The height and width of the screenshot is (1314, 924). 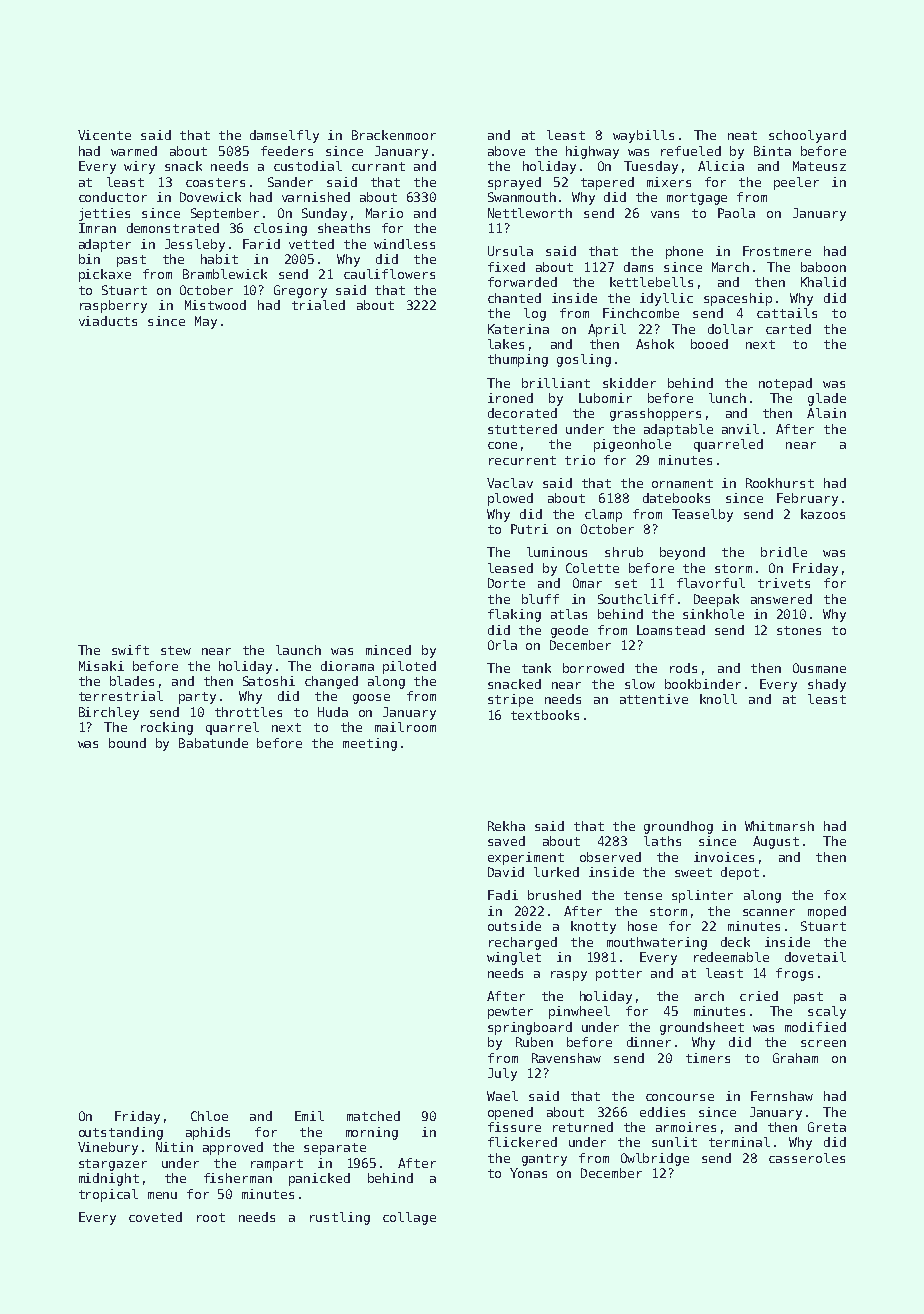 What do you see at coordinates (300, 291) in the screenshot?
I see `Gregory` at bounding box center [300, 291].
